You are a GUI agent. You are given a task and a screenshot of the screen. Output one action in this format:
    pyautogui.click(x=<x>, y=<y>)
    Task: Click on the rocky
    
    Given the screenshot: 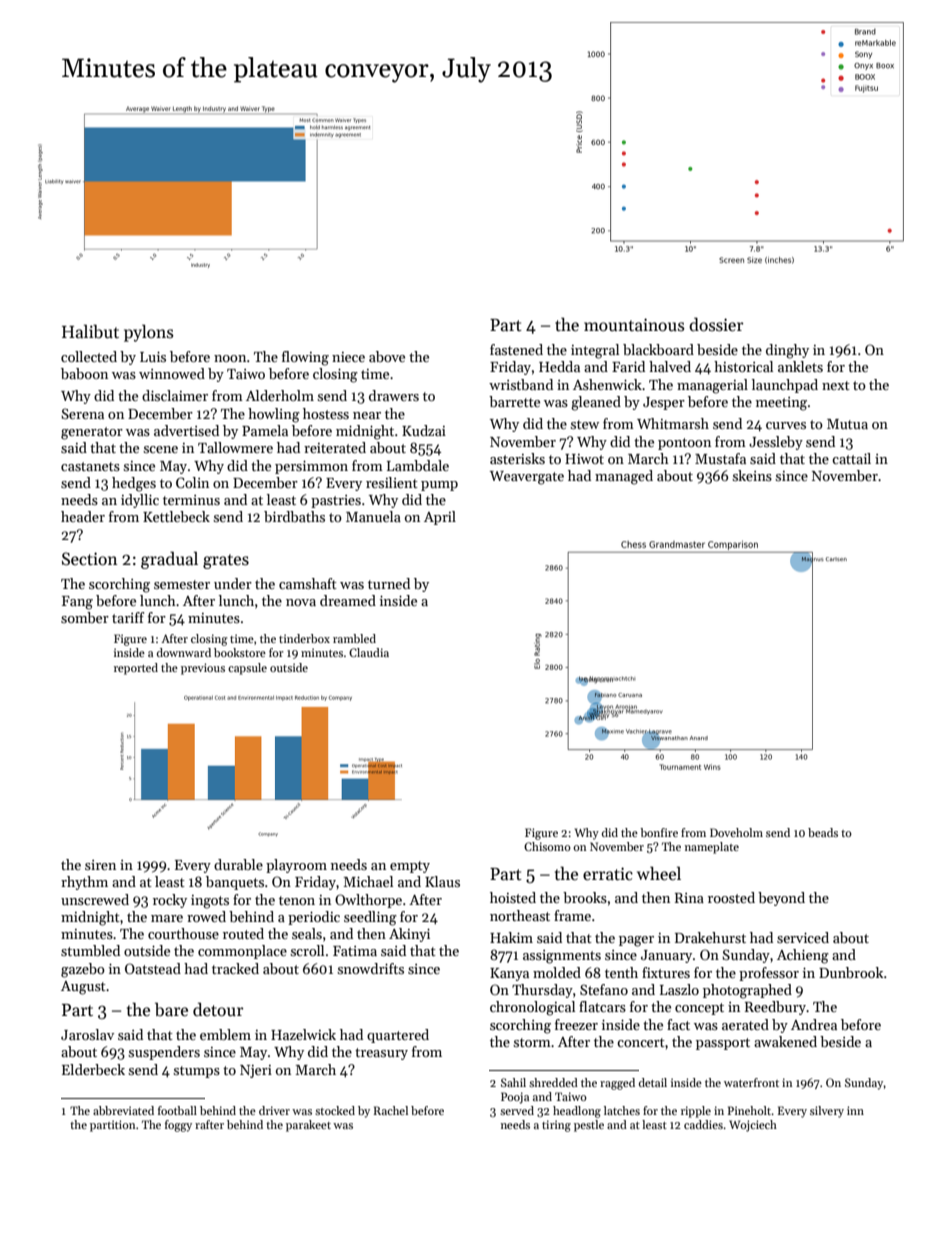 What is the action you would take?
    pyautogui.click(x=170, y=901)
